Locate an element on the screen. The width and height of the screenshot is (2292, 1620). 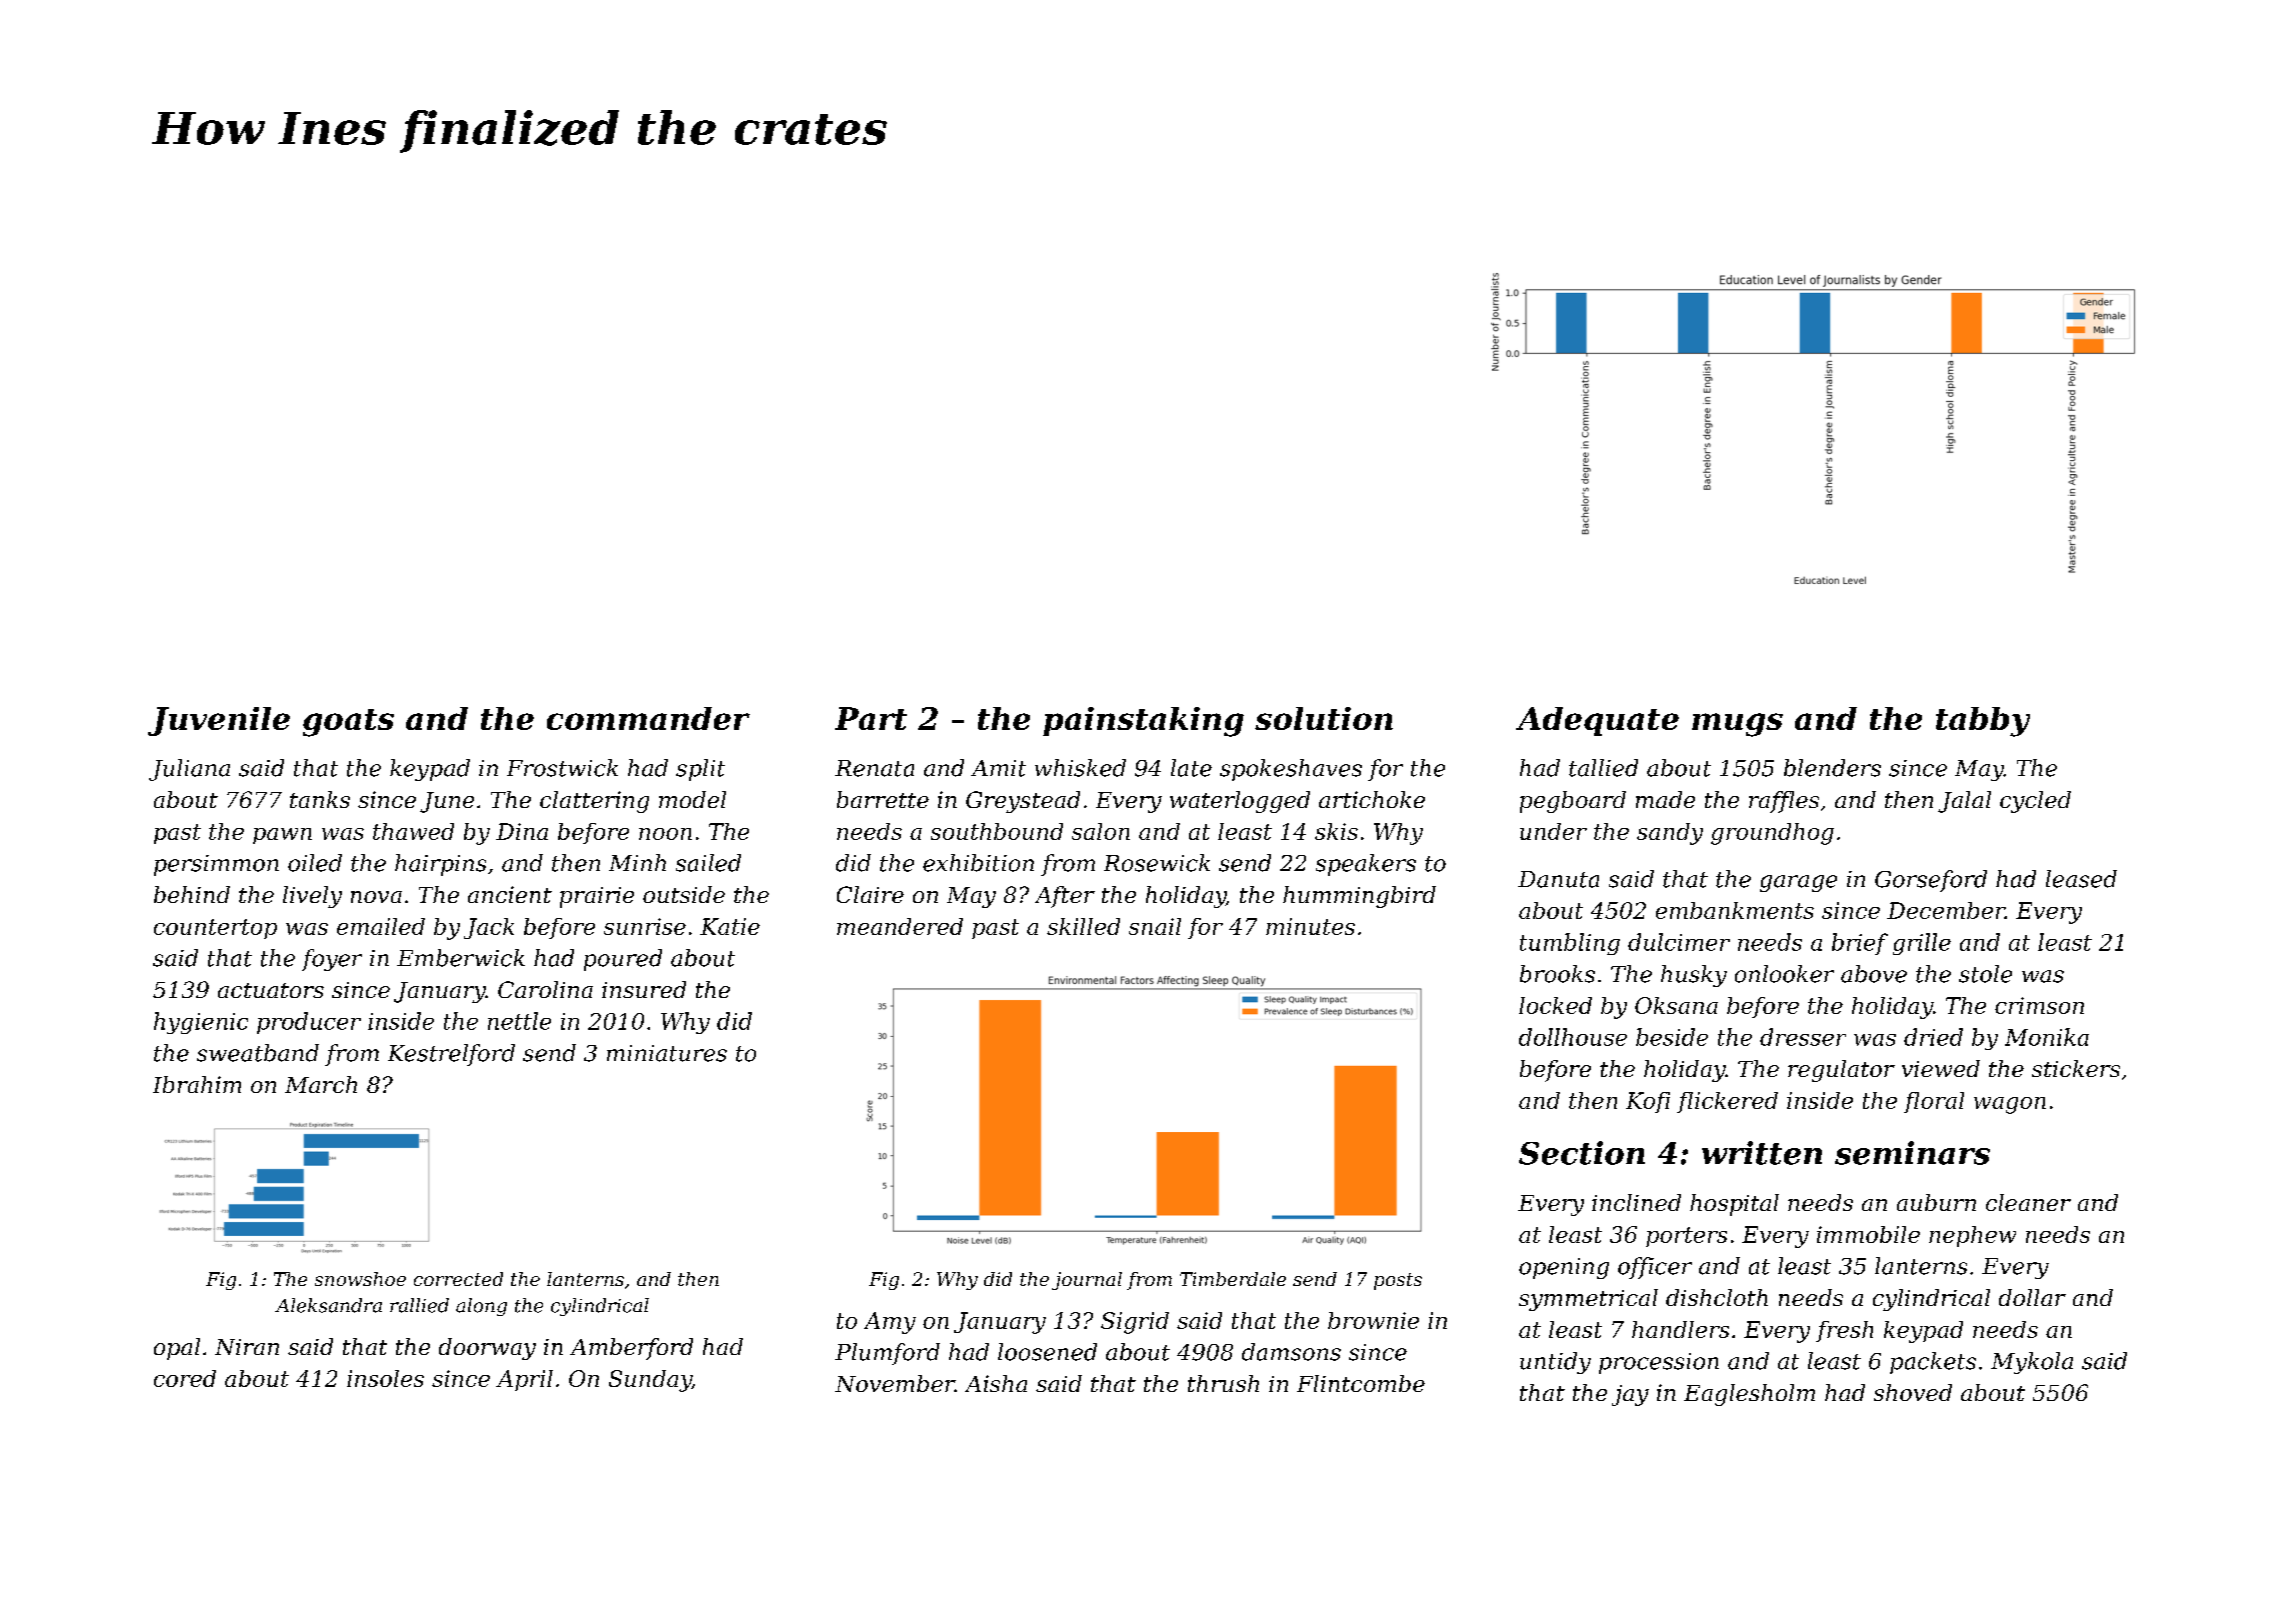
Aisha is located at coordinates (996, 1383).
